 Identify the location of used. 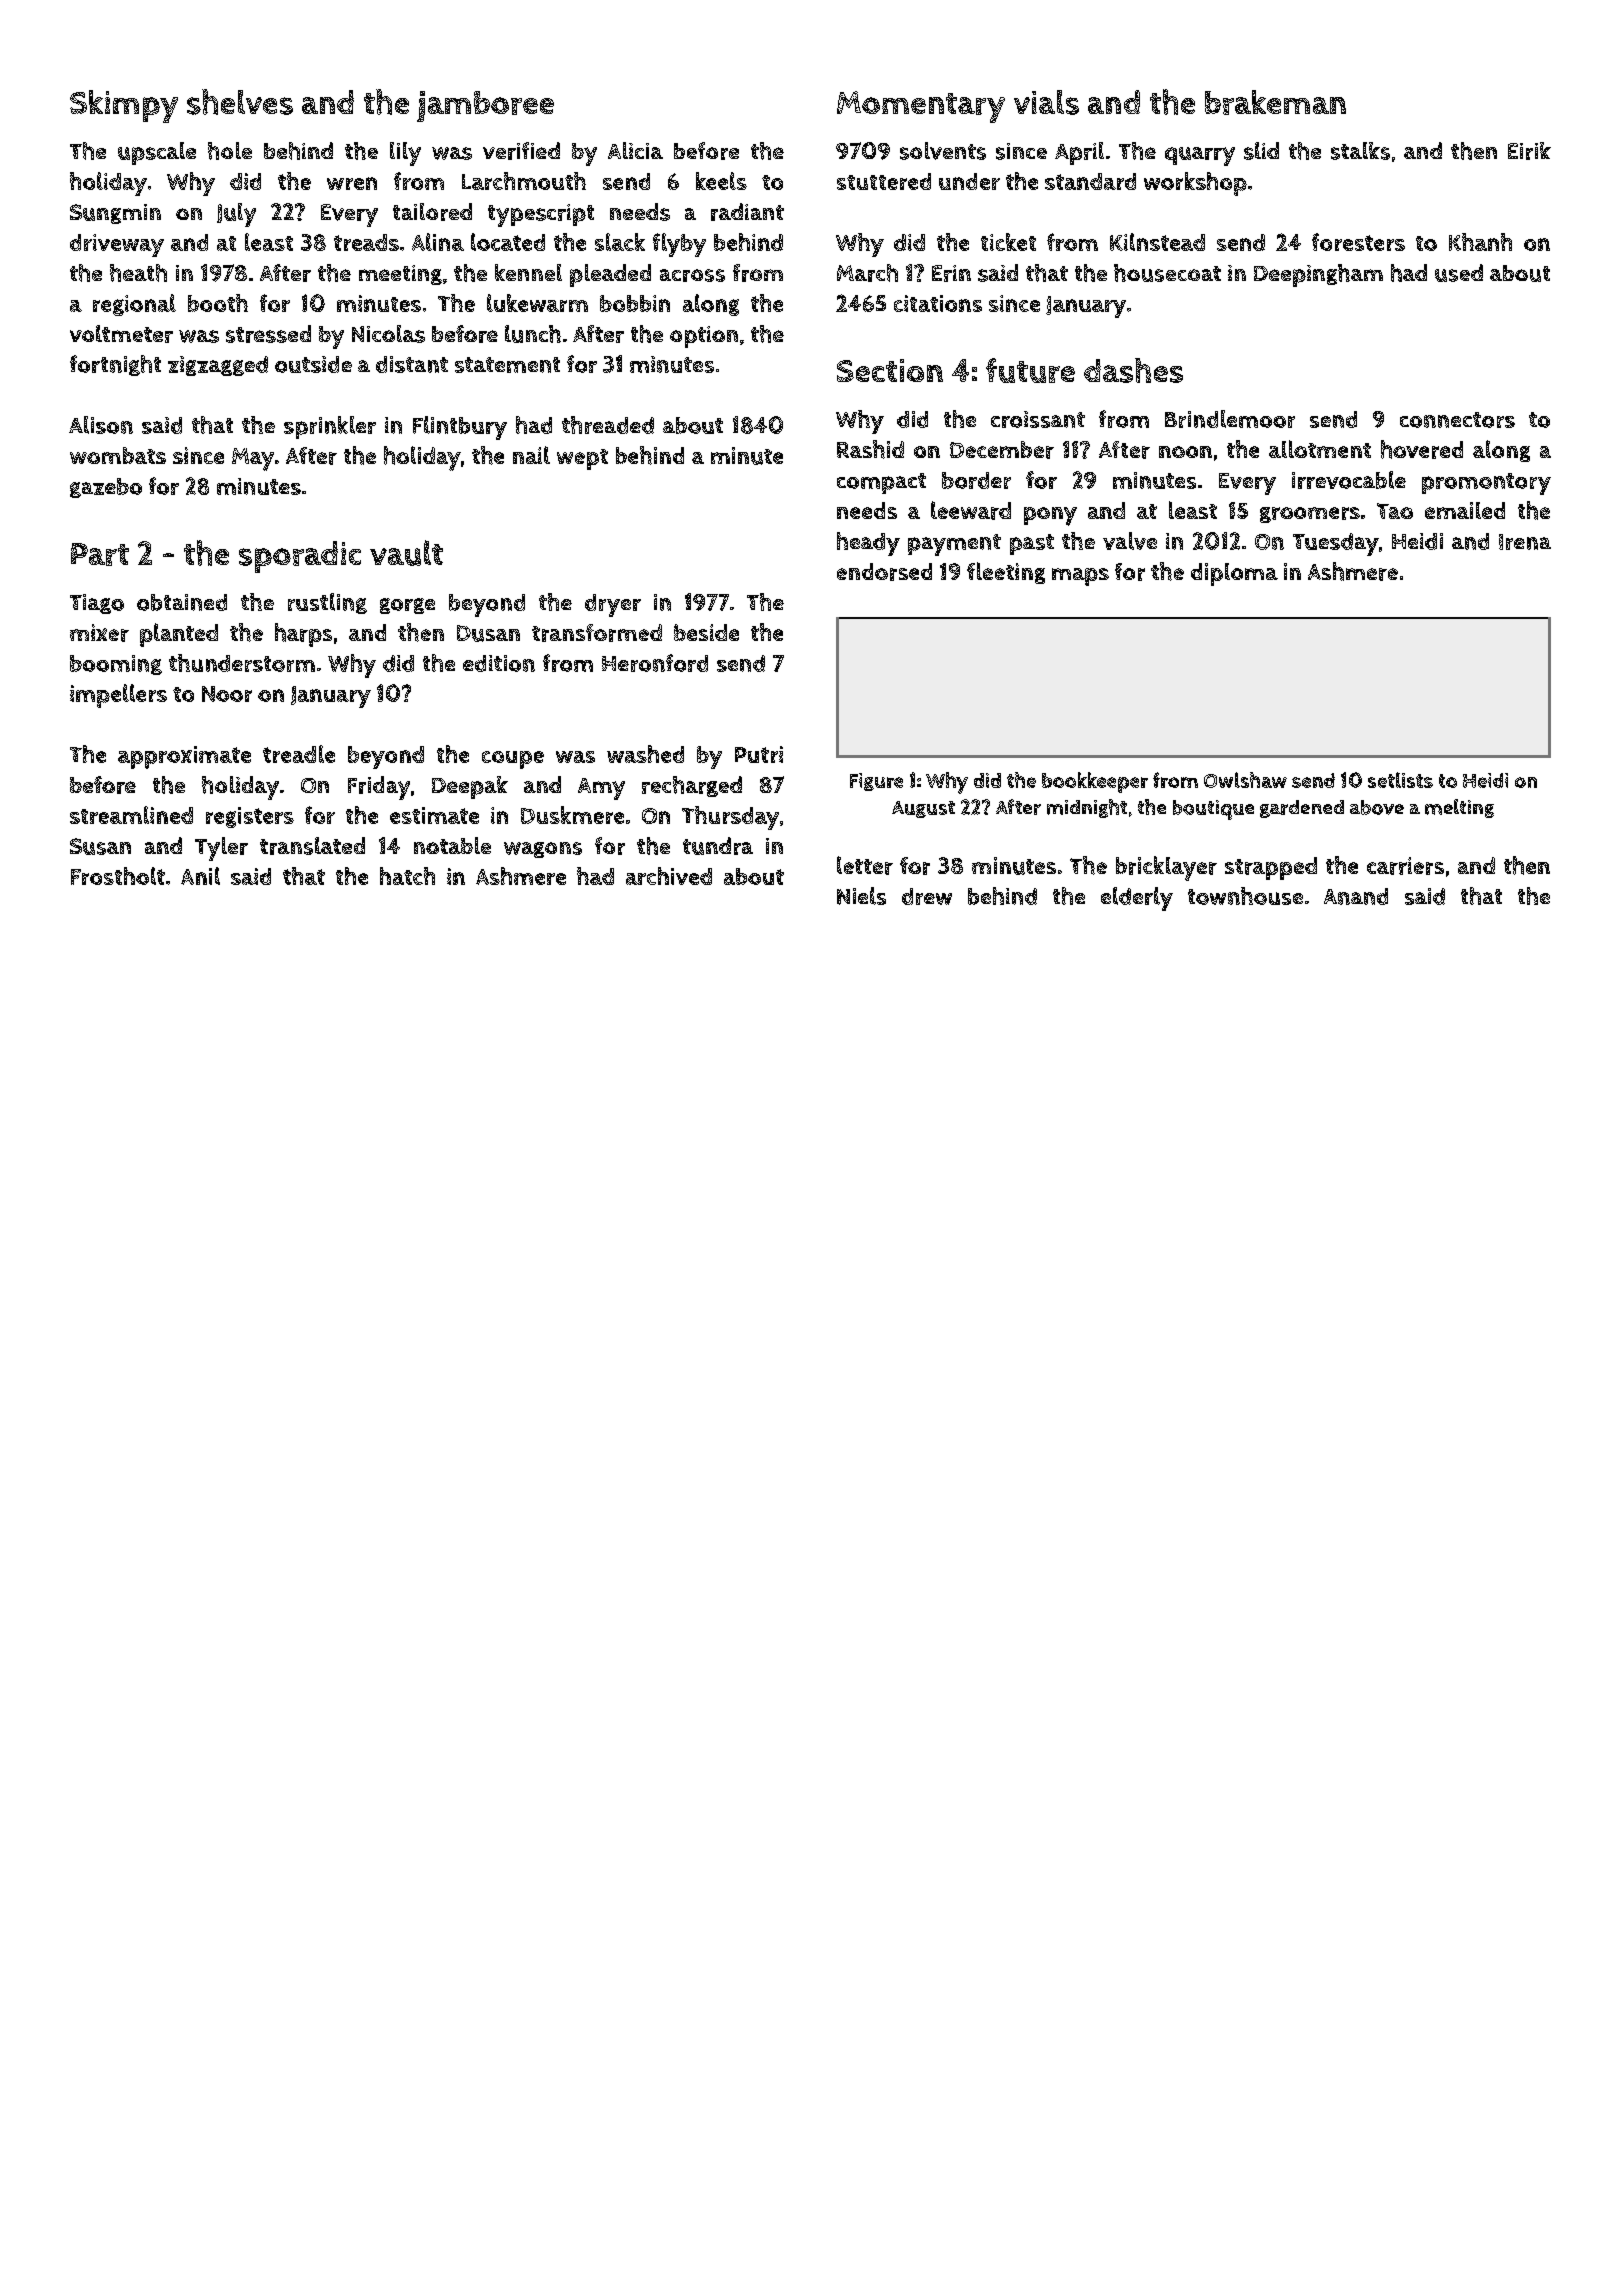
(1459, 273).
